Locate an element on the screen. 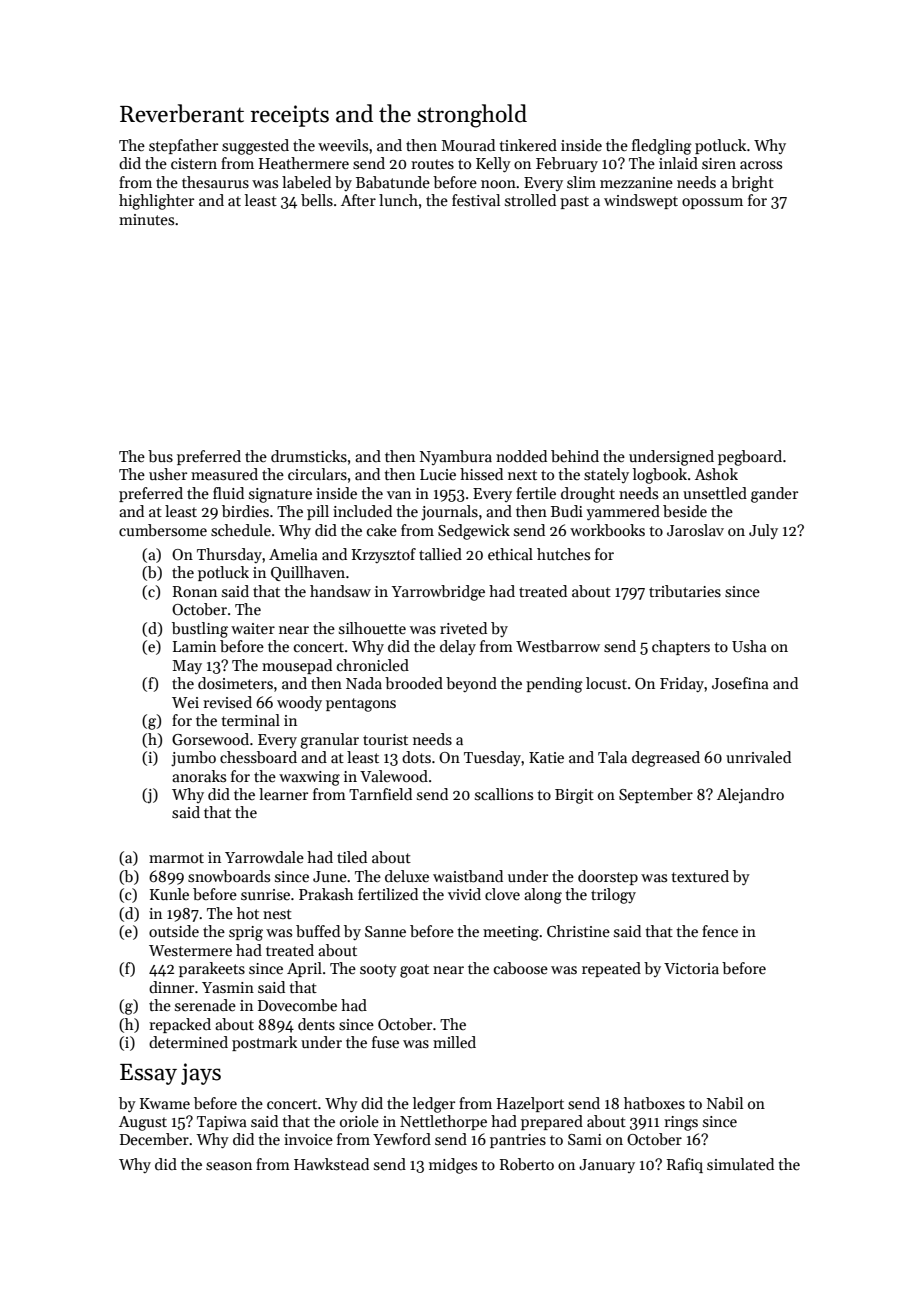 This screenshot has height=1308, width=924. February is located at coordinates (567, 164).
